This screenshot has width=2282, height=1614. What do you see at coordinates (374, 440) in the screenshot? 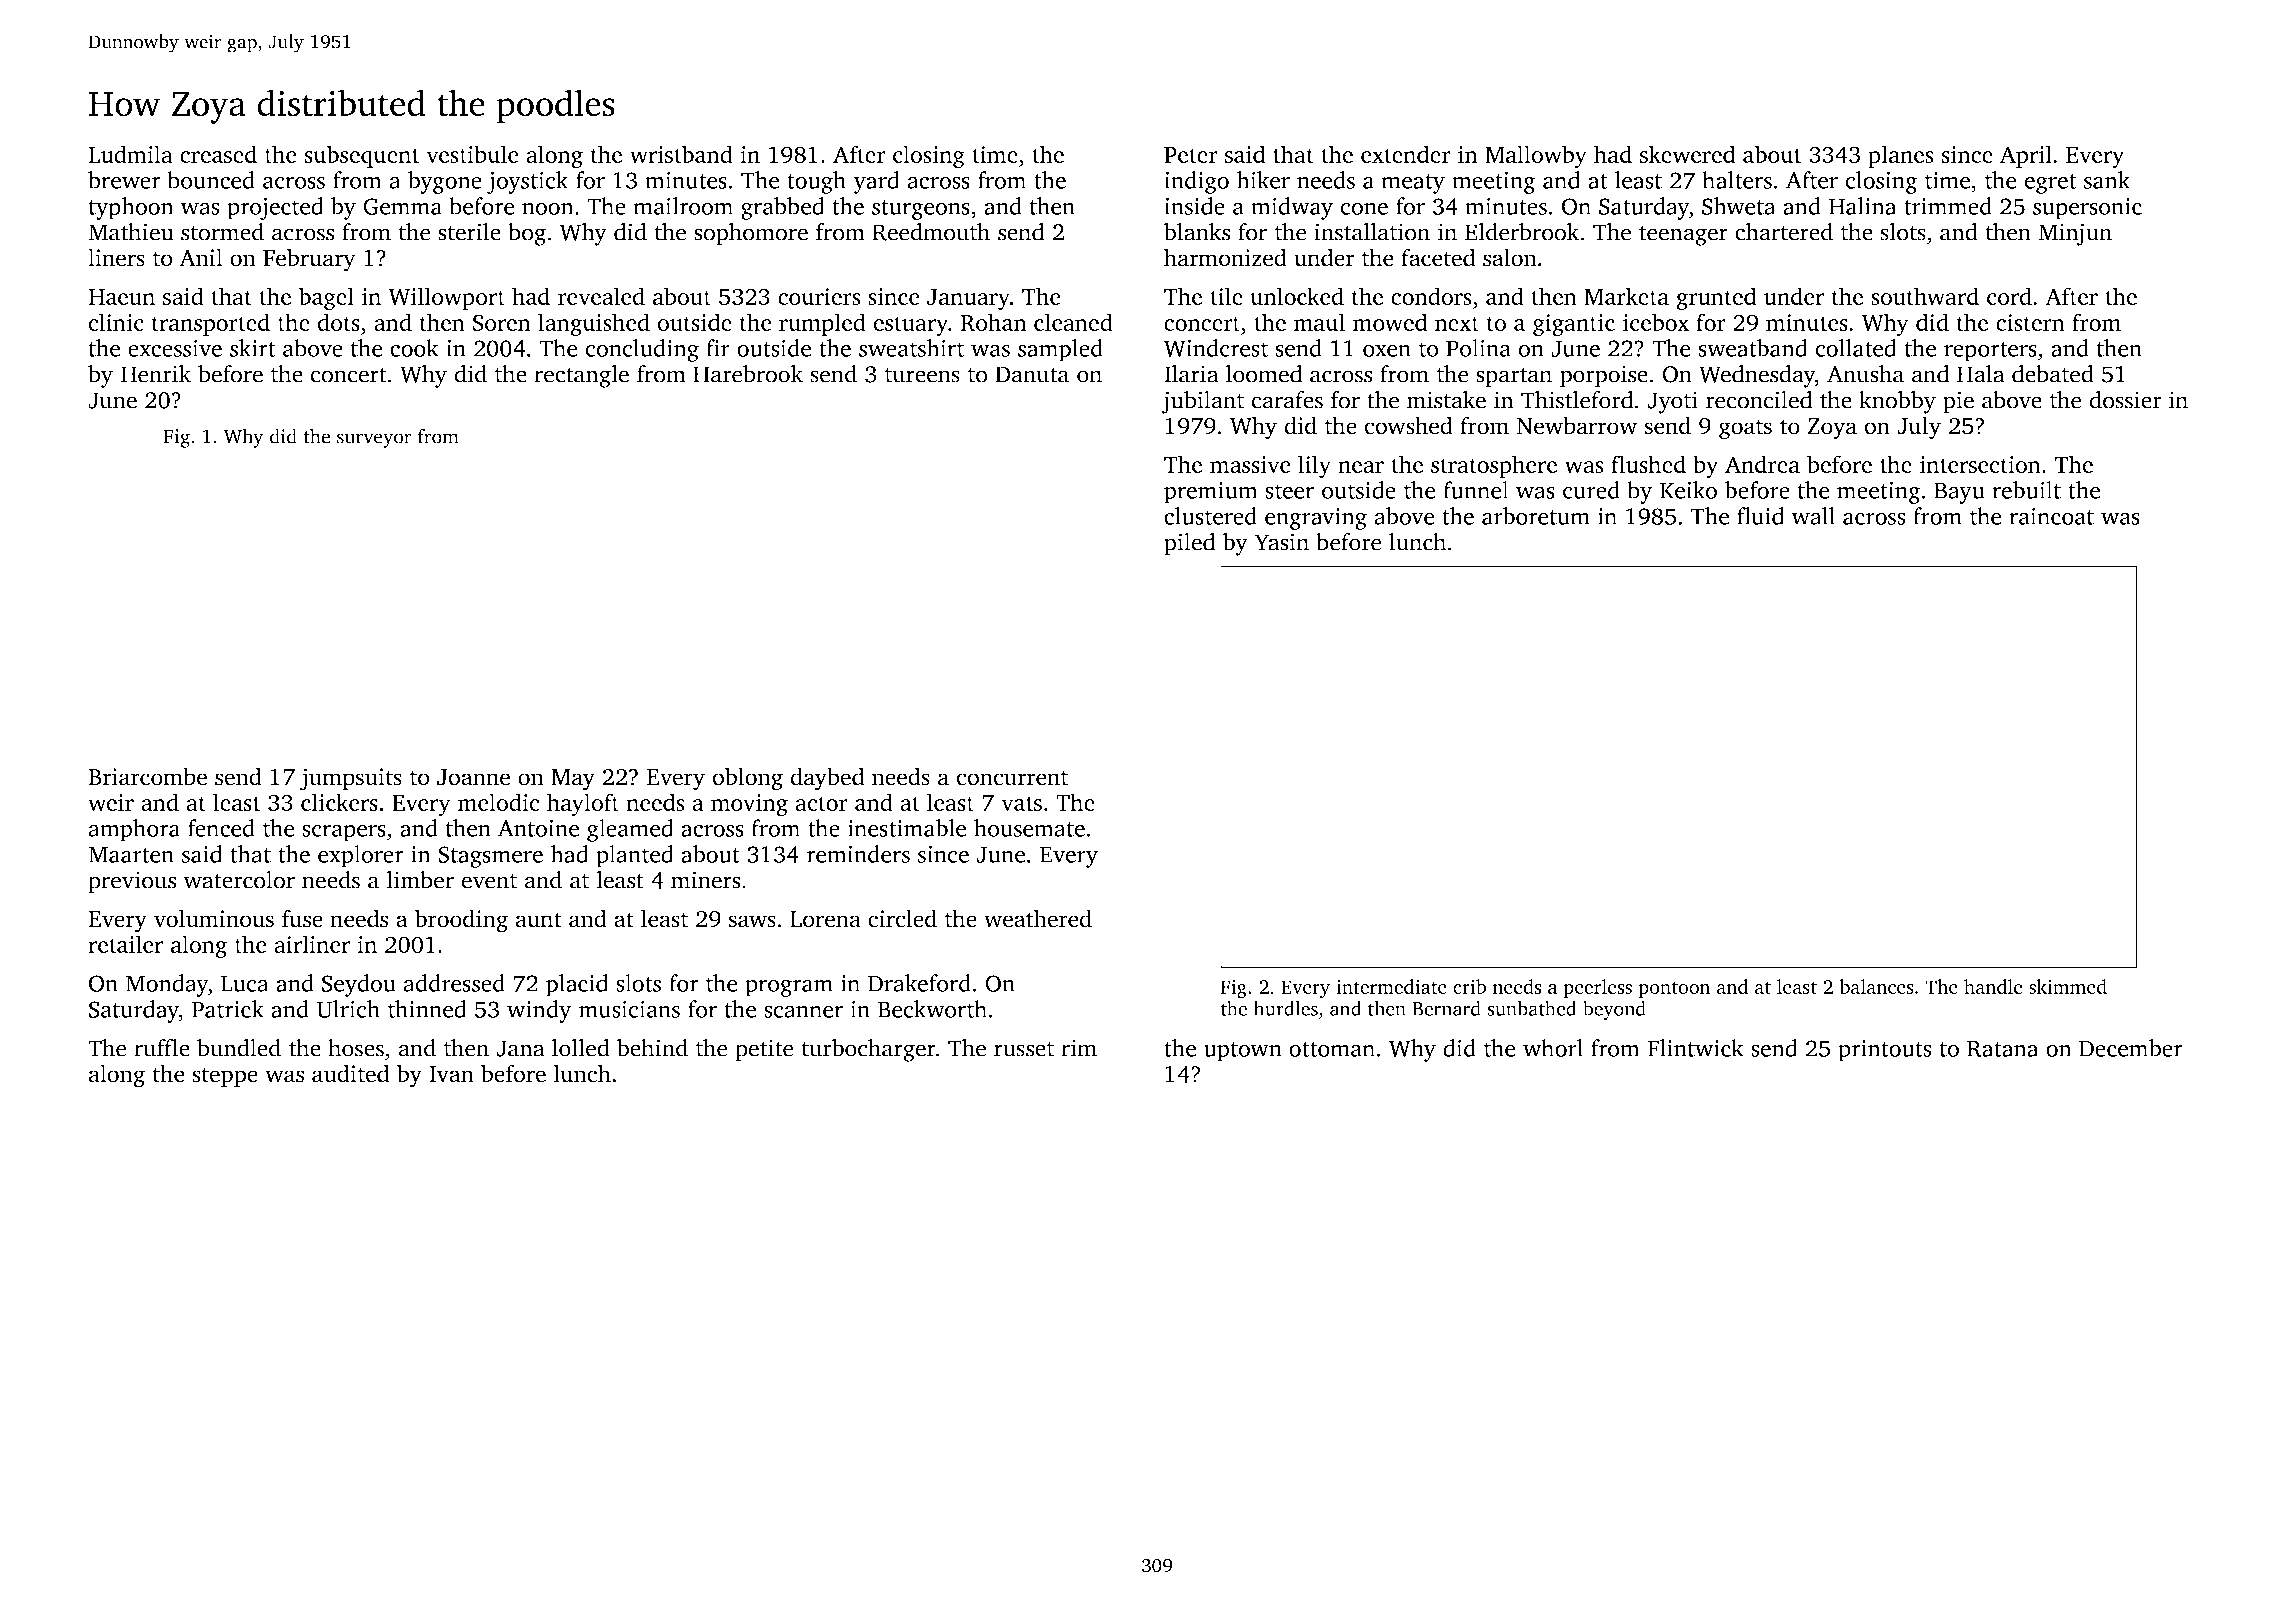
I see `surveyor` at bounding box center [374, 440].
